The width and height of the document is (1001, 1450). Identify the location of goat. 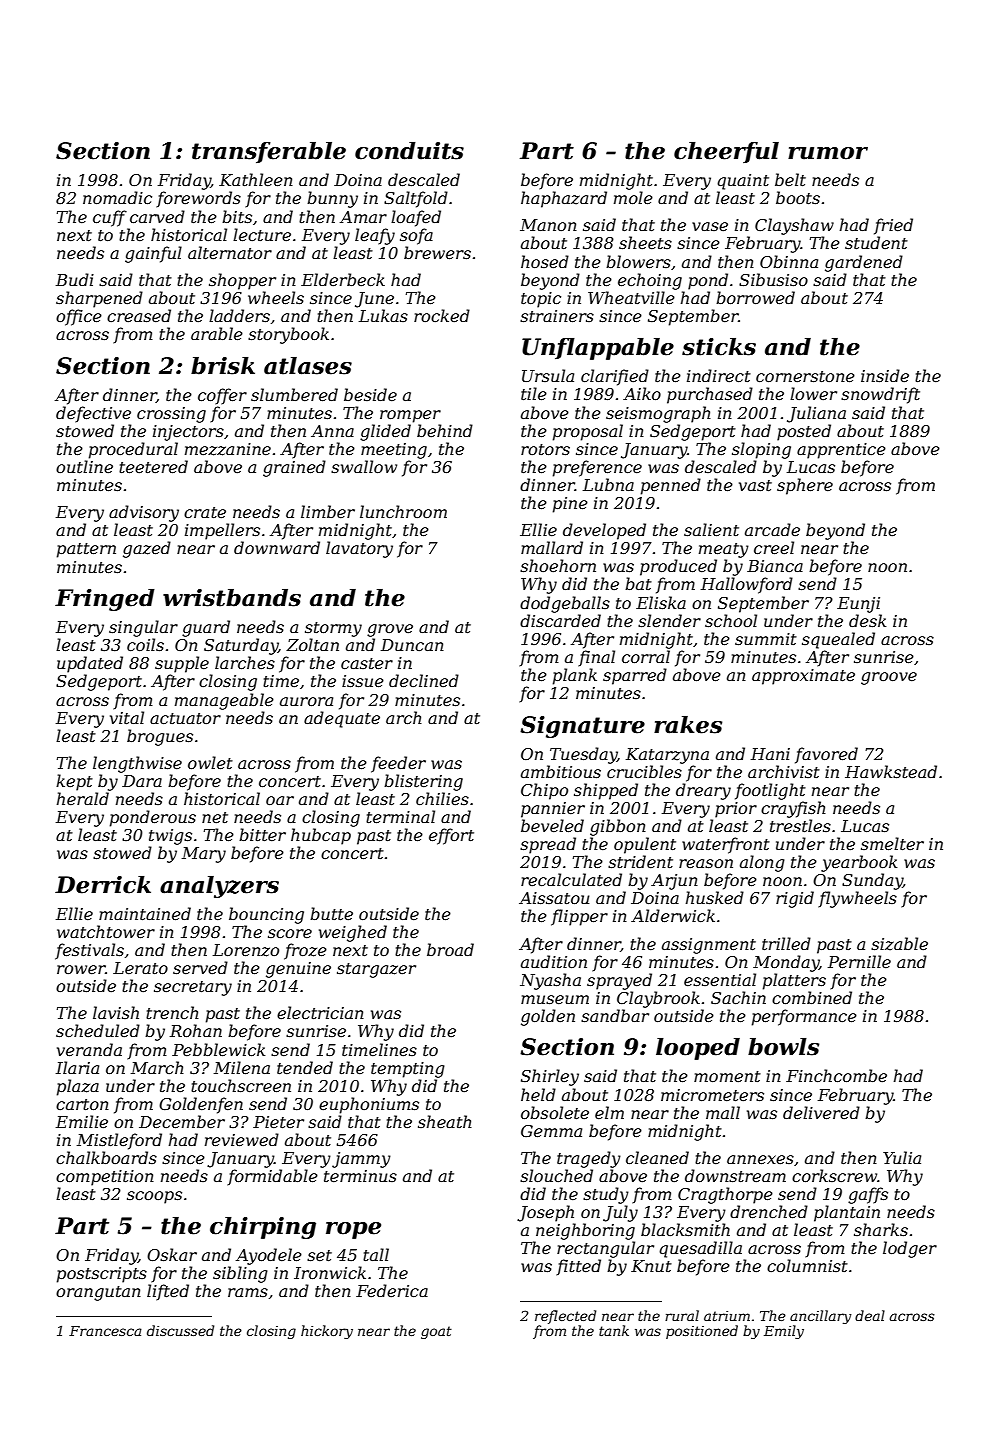
(436, 1332).
